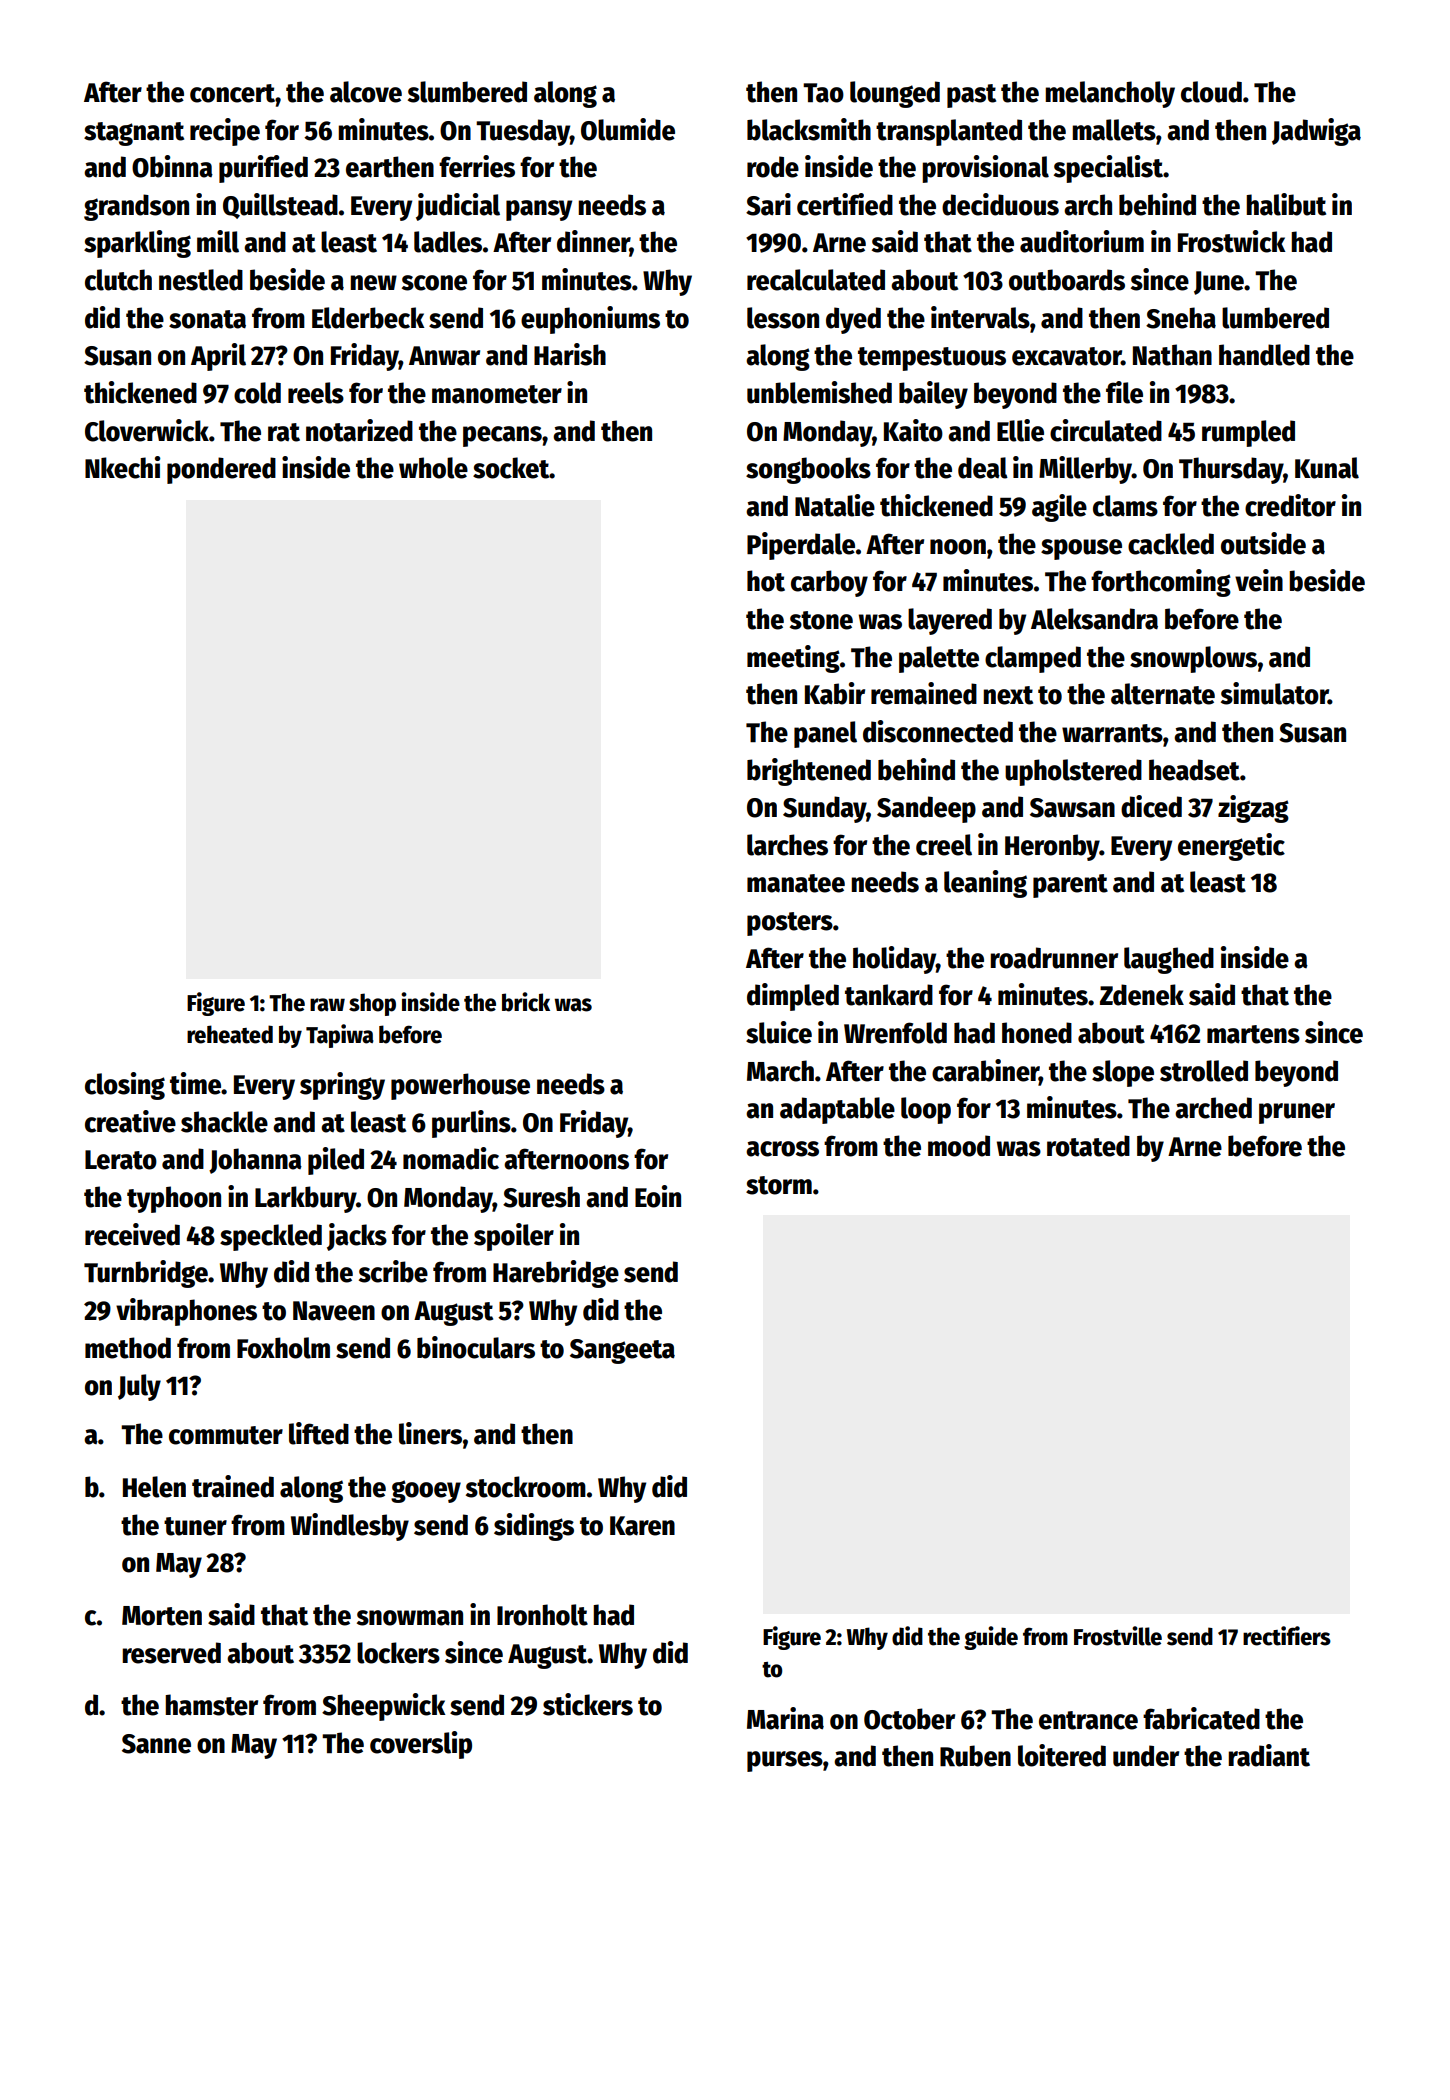 This image has width=1450, height=2100. Describe the element at coordinates (366, 92) in the image. I see `alcove` at that location.
